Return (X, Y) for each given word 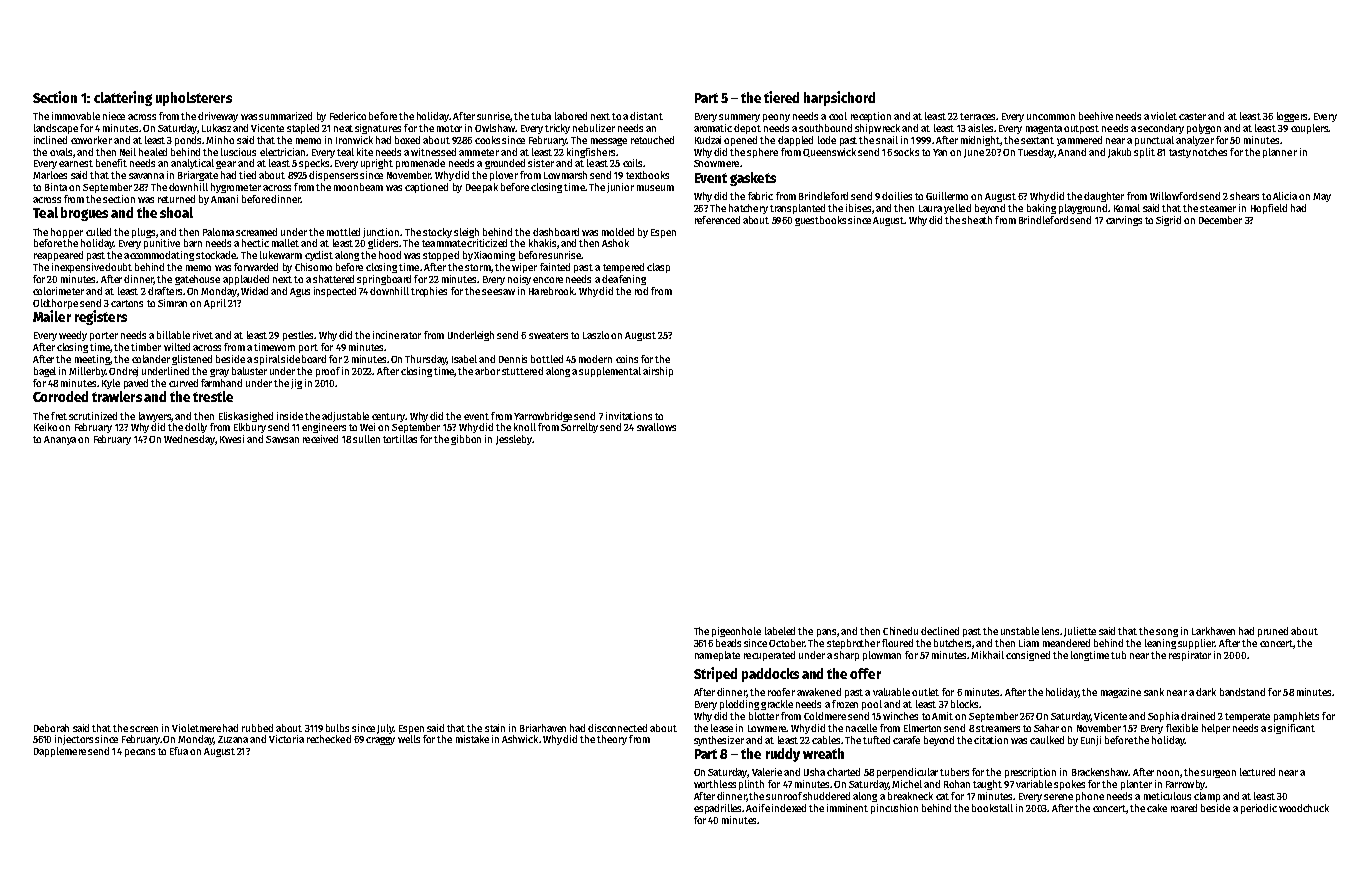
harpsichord (839, 98)
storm (478, 267)
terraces (977, 116)
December (1220, 220)
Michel (907, 784)
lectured (1257, 772)
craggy (380, 741)
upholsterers (194, 99)
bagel (45, 372)
